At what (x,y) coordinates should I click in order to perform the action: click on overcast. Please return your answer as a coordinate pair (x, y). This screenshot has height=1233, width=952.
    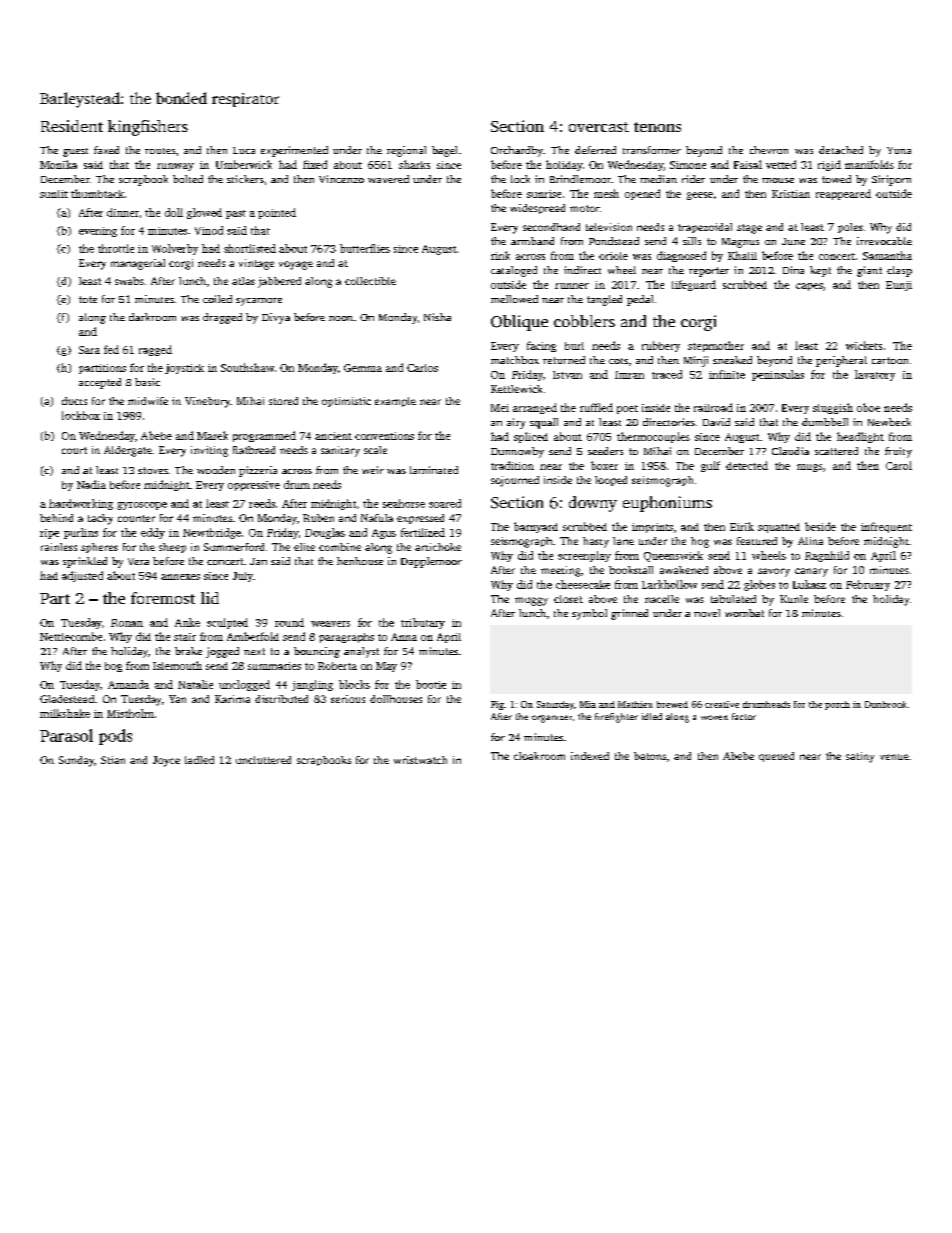
    Looking at the image, I should click on (599, 127).
